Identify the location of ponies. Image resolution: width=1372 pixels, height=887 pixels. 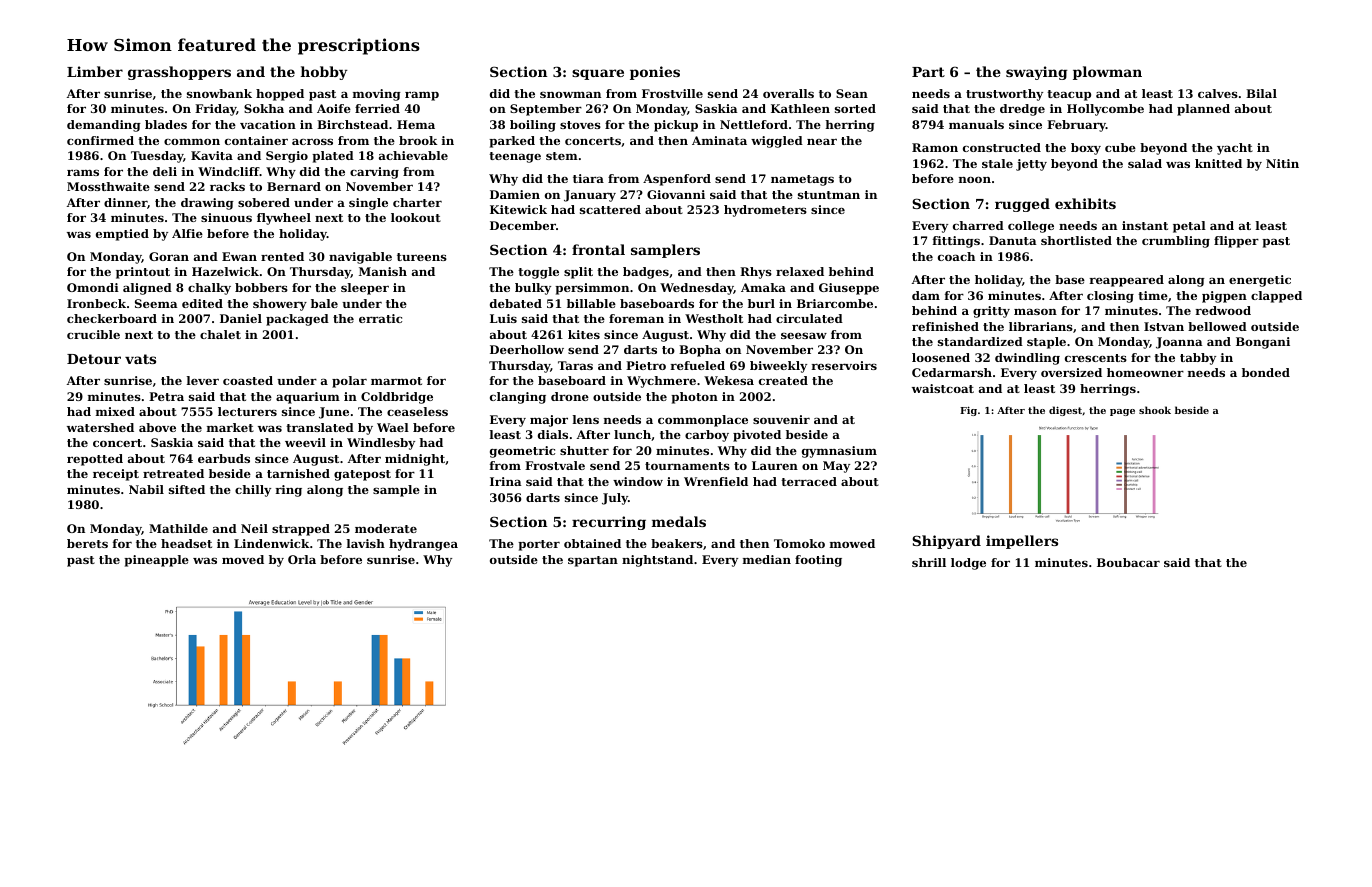
(655, 73).
